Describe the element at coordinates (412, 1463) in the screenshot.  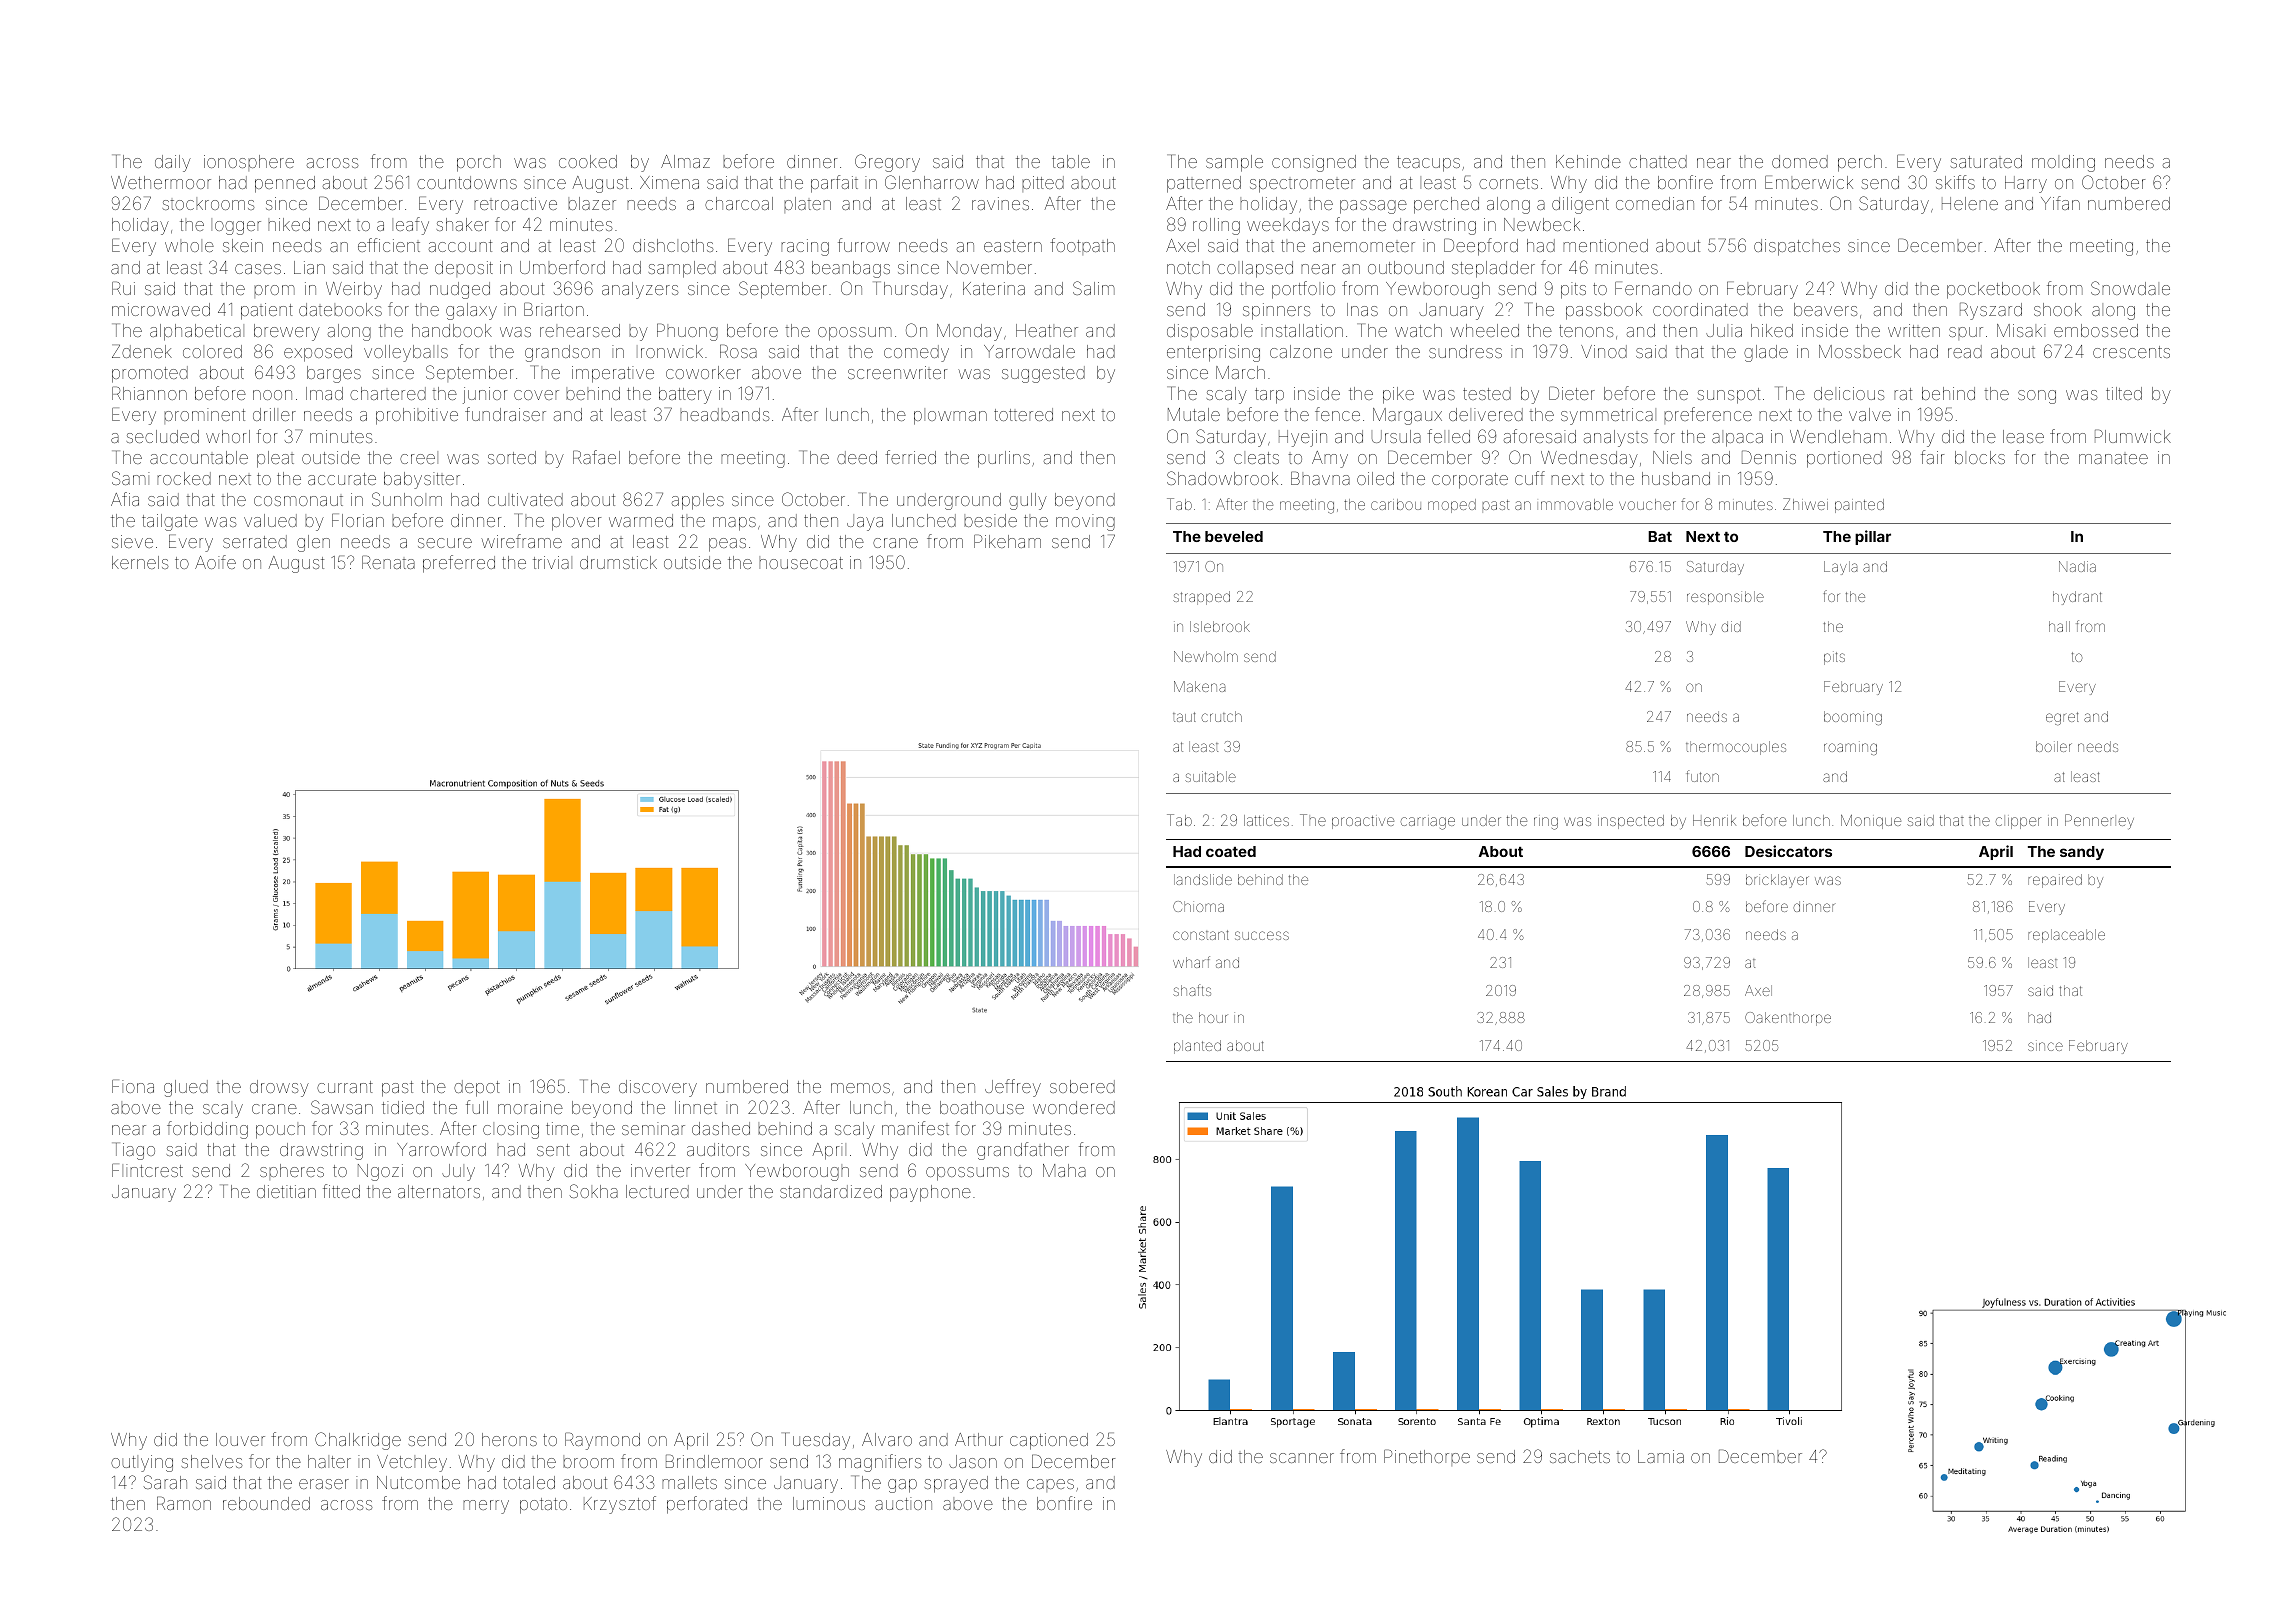
I see `Vetchley` at that location.
